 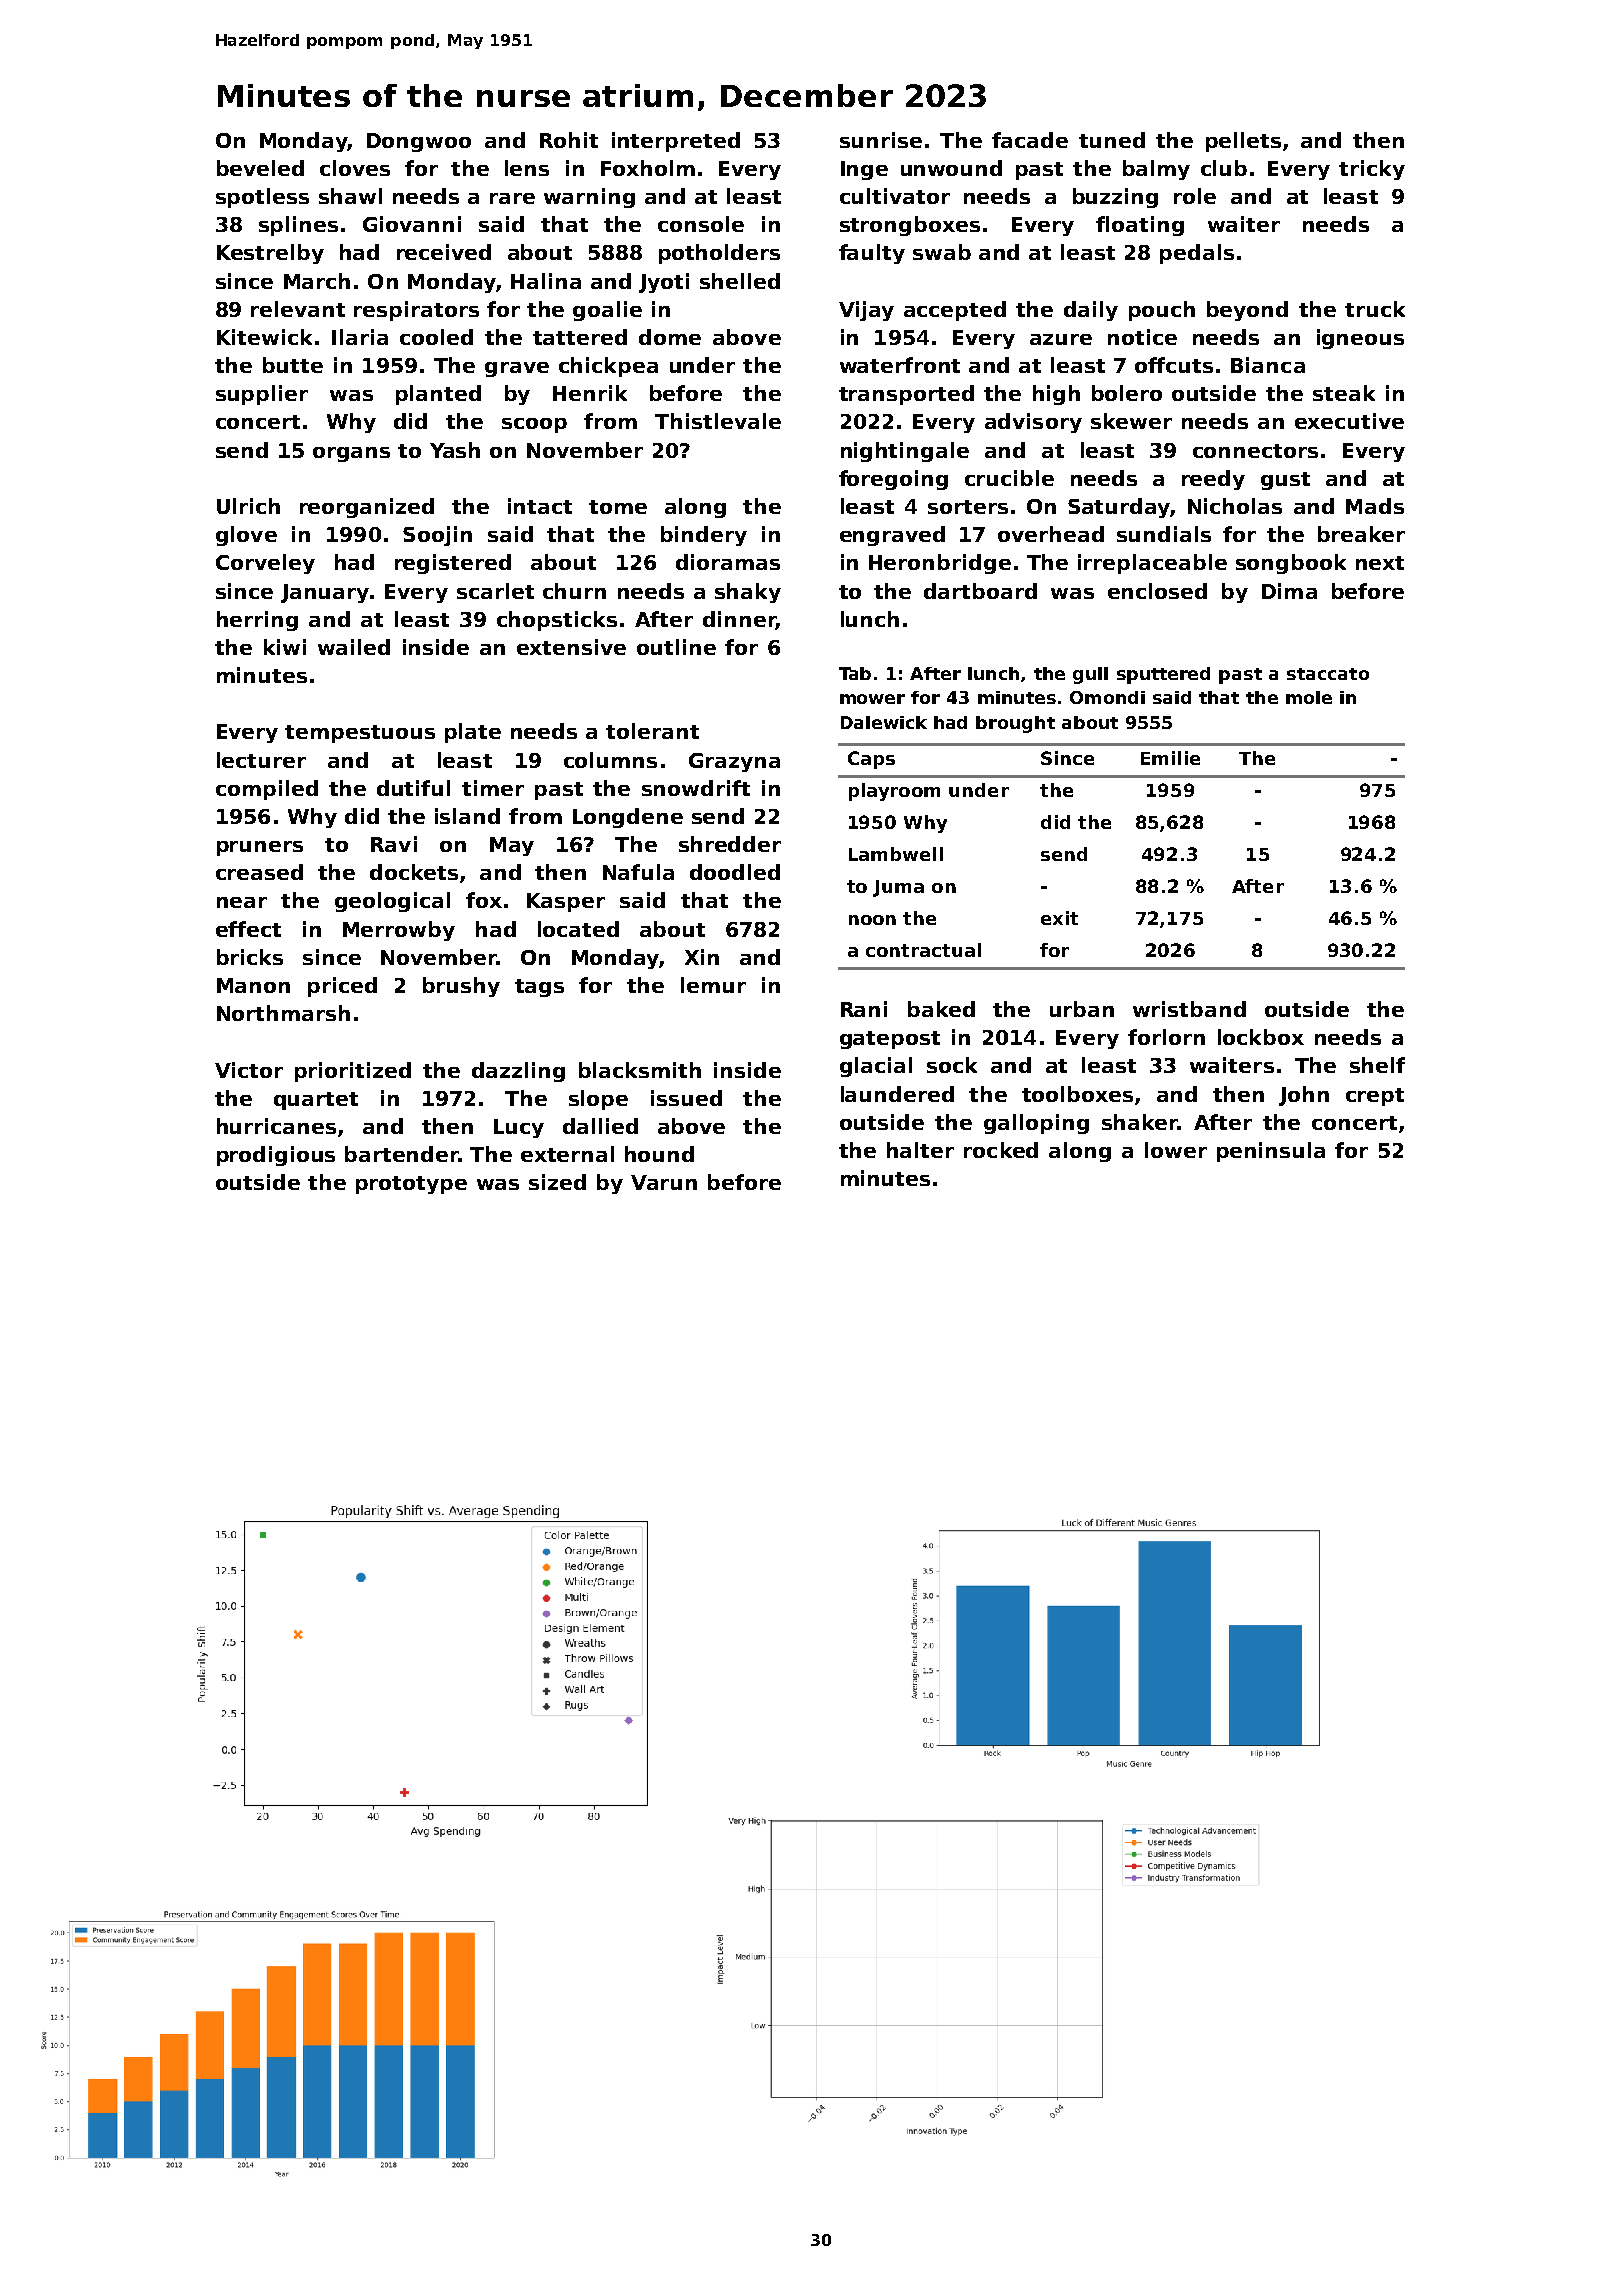 What do you see at coordinates (444, 252) in the screenshot?
I see `received` at bounding box center [444, 252].
